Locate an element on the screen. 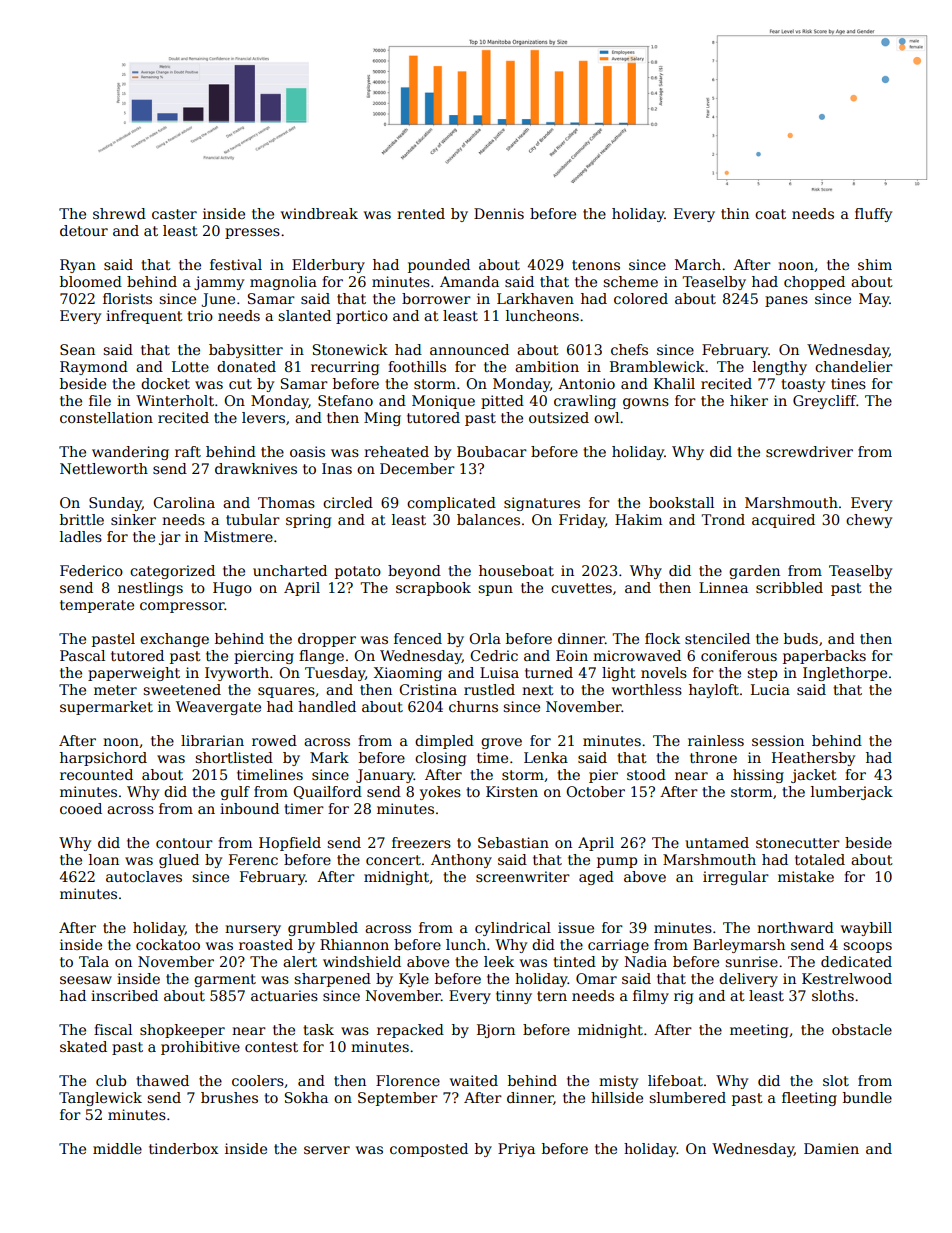 The image size is (952, 1233). leek is located at coordinates (499, 961).
